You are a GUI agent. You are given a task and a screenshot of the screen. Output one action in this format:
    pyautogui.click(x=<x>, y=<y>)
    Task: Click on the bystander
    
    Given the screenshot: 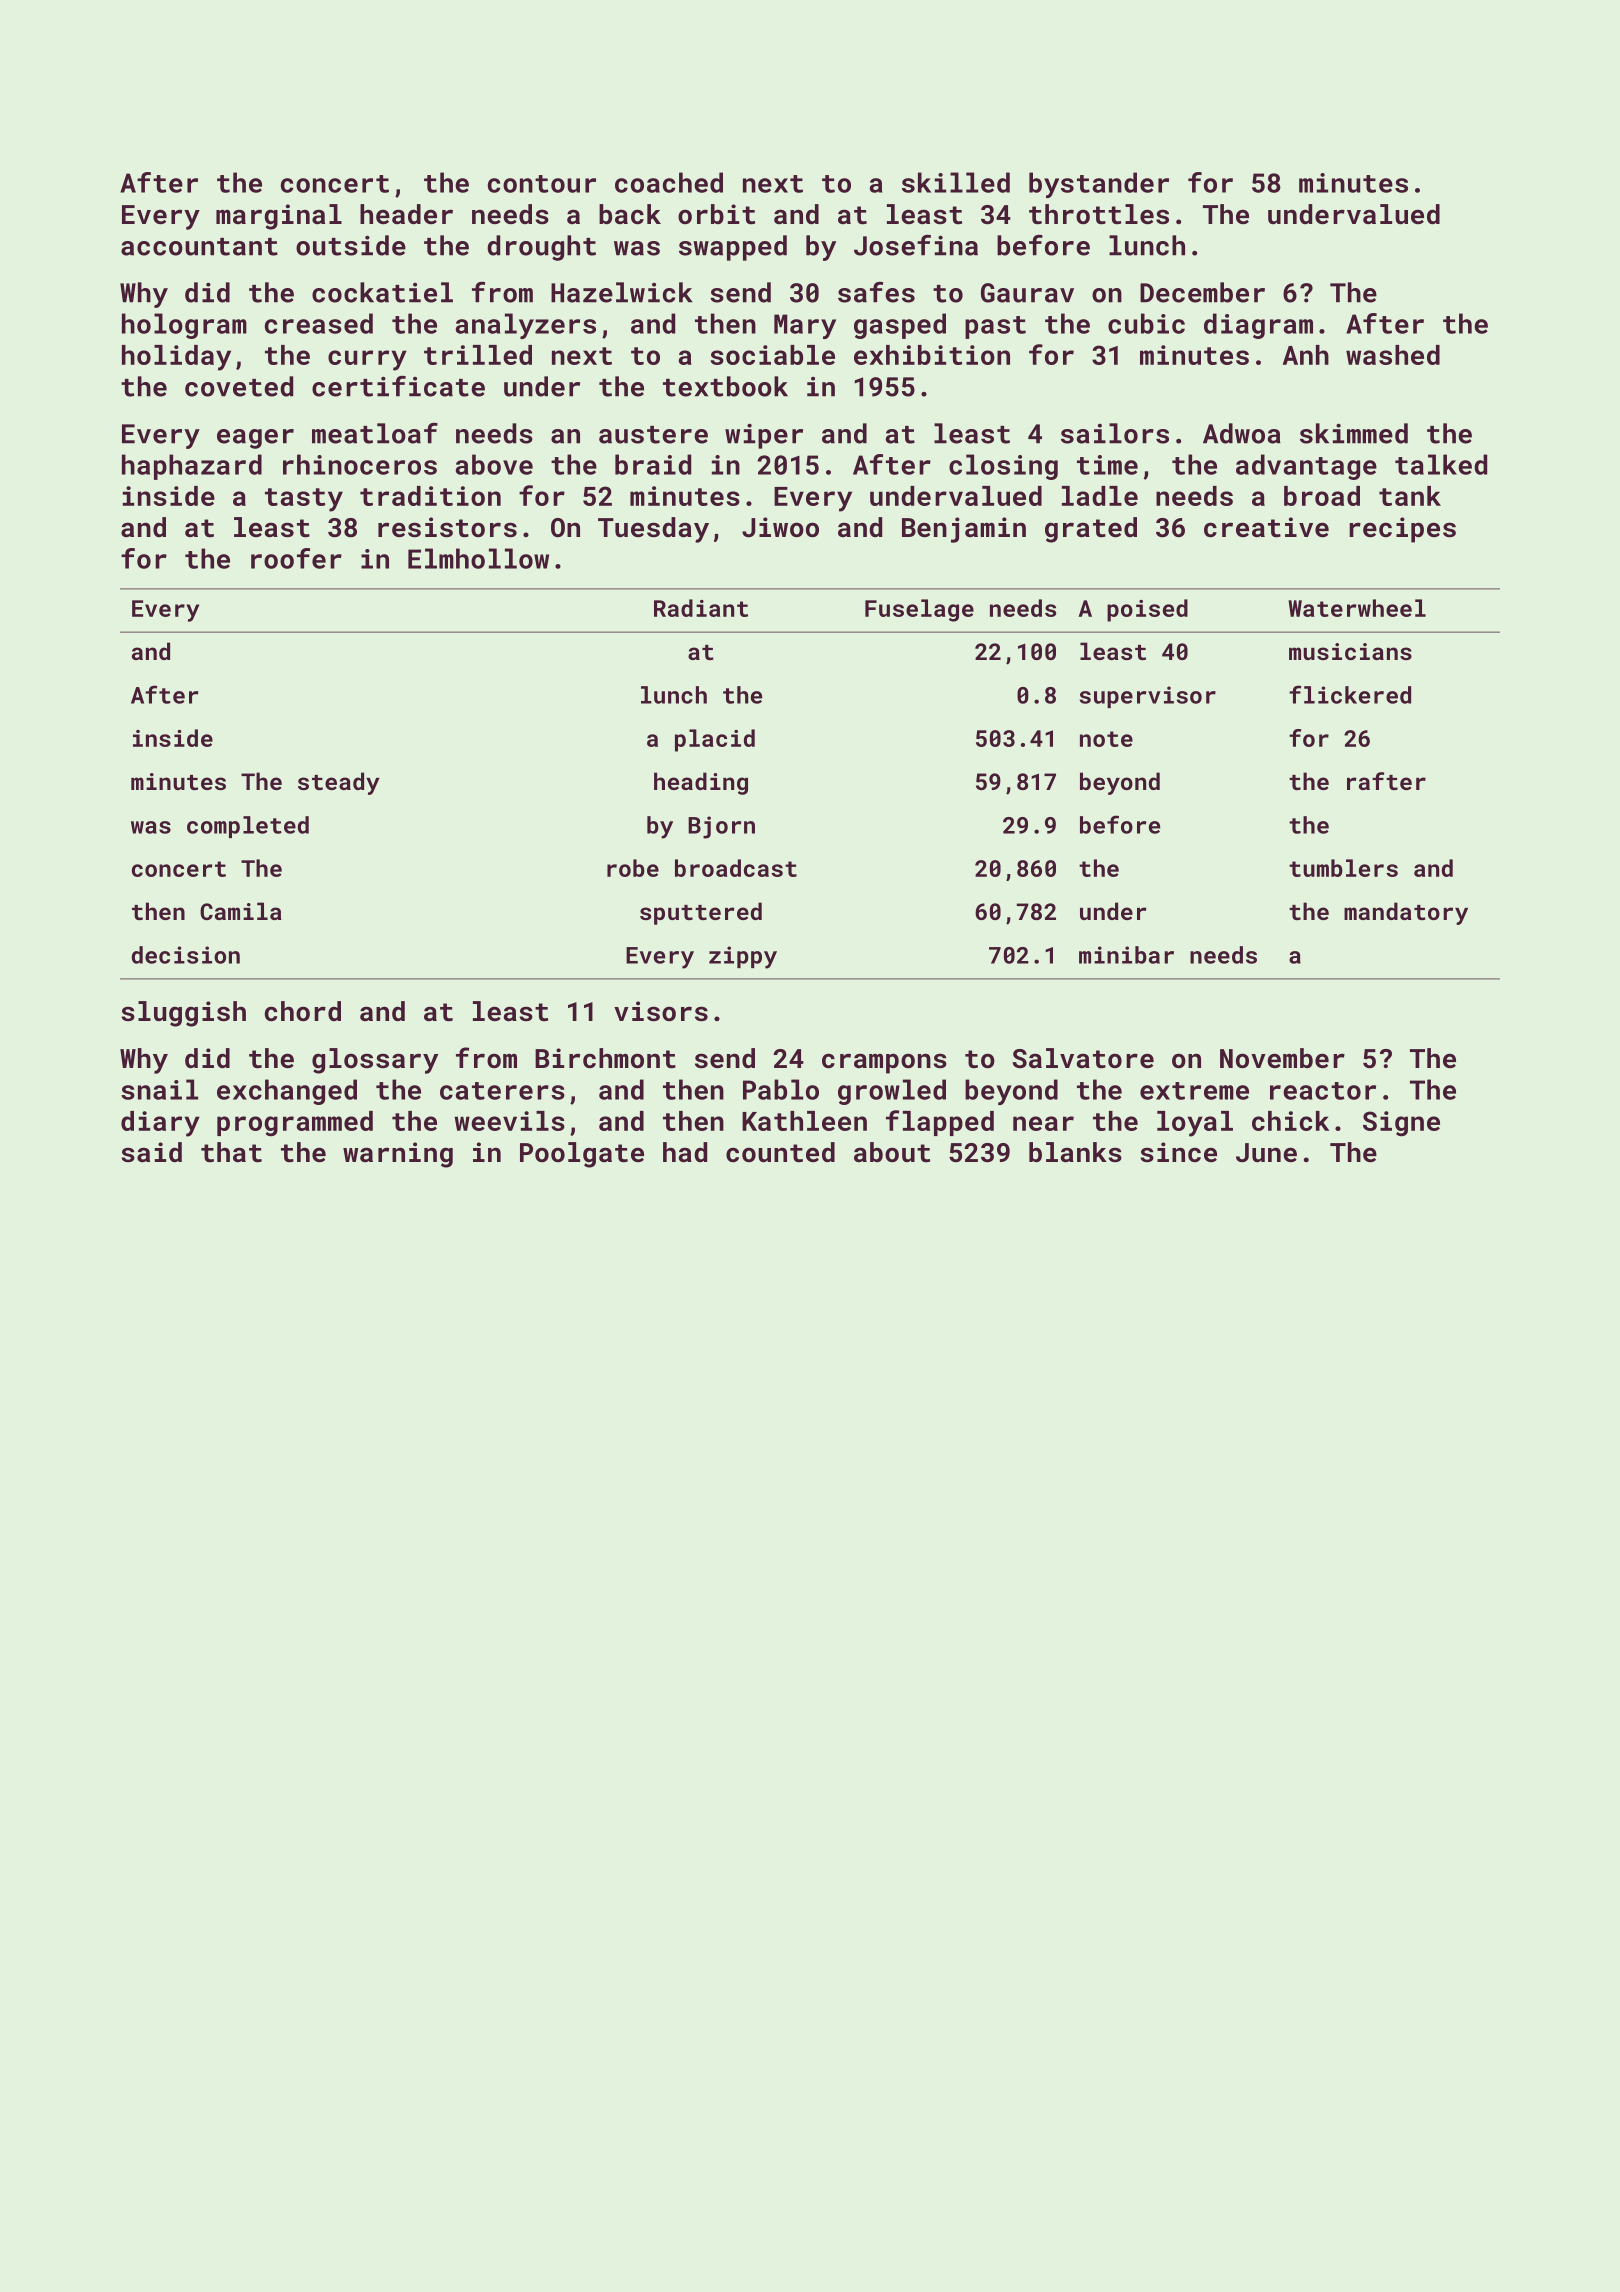 What is the action you would take?
    pyautogui.click(x=1099, y=185)
